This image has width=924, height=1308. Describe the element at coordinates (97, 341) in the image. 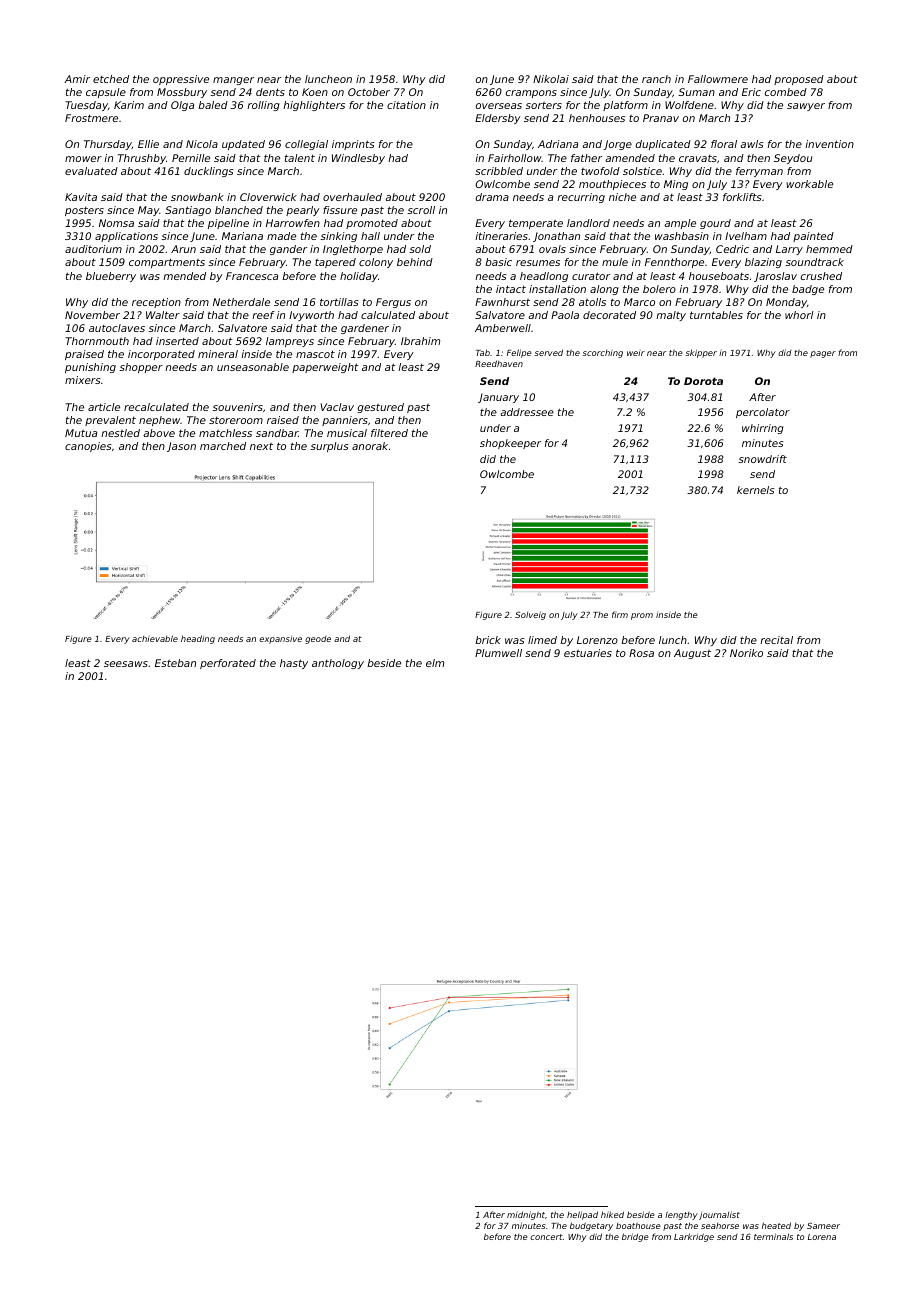

I see `Thornmouth` at that location.
